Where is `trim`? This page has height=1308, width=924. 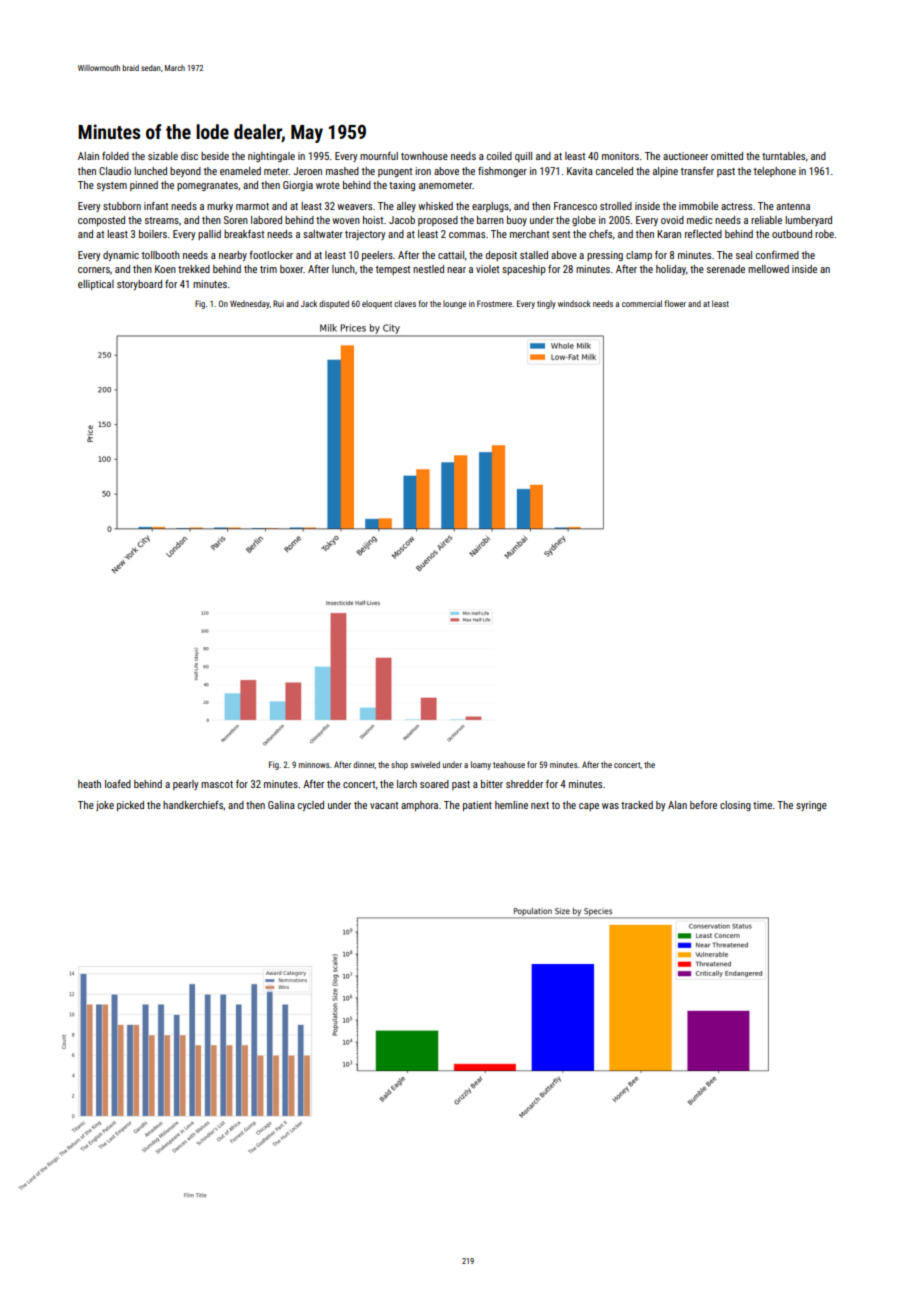 trim is located at coordinates (268, 269).
